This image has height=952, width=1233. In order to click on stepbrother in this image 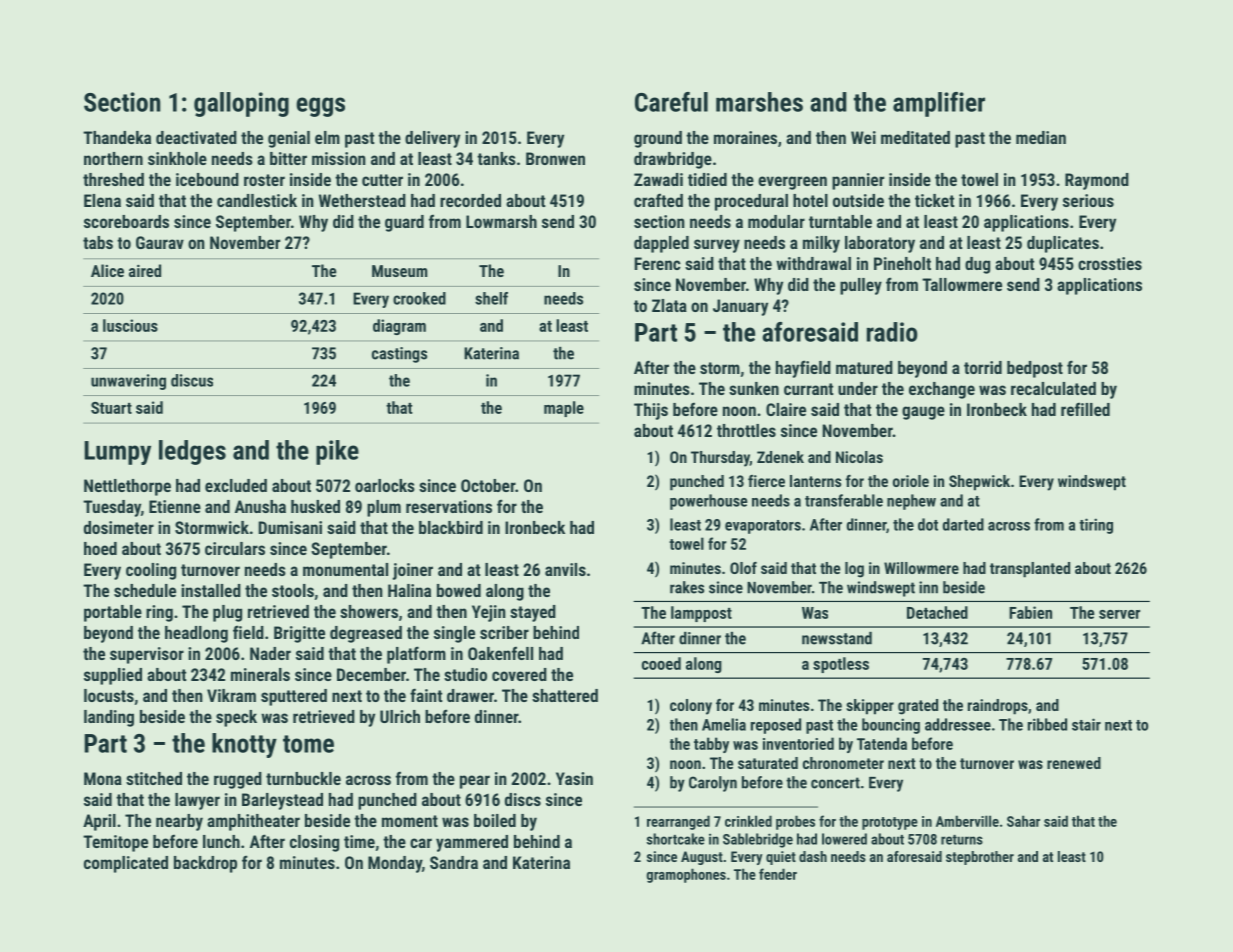, I will do `click(980, 858)`.
